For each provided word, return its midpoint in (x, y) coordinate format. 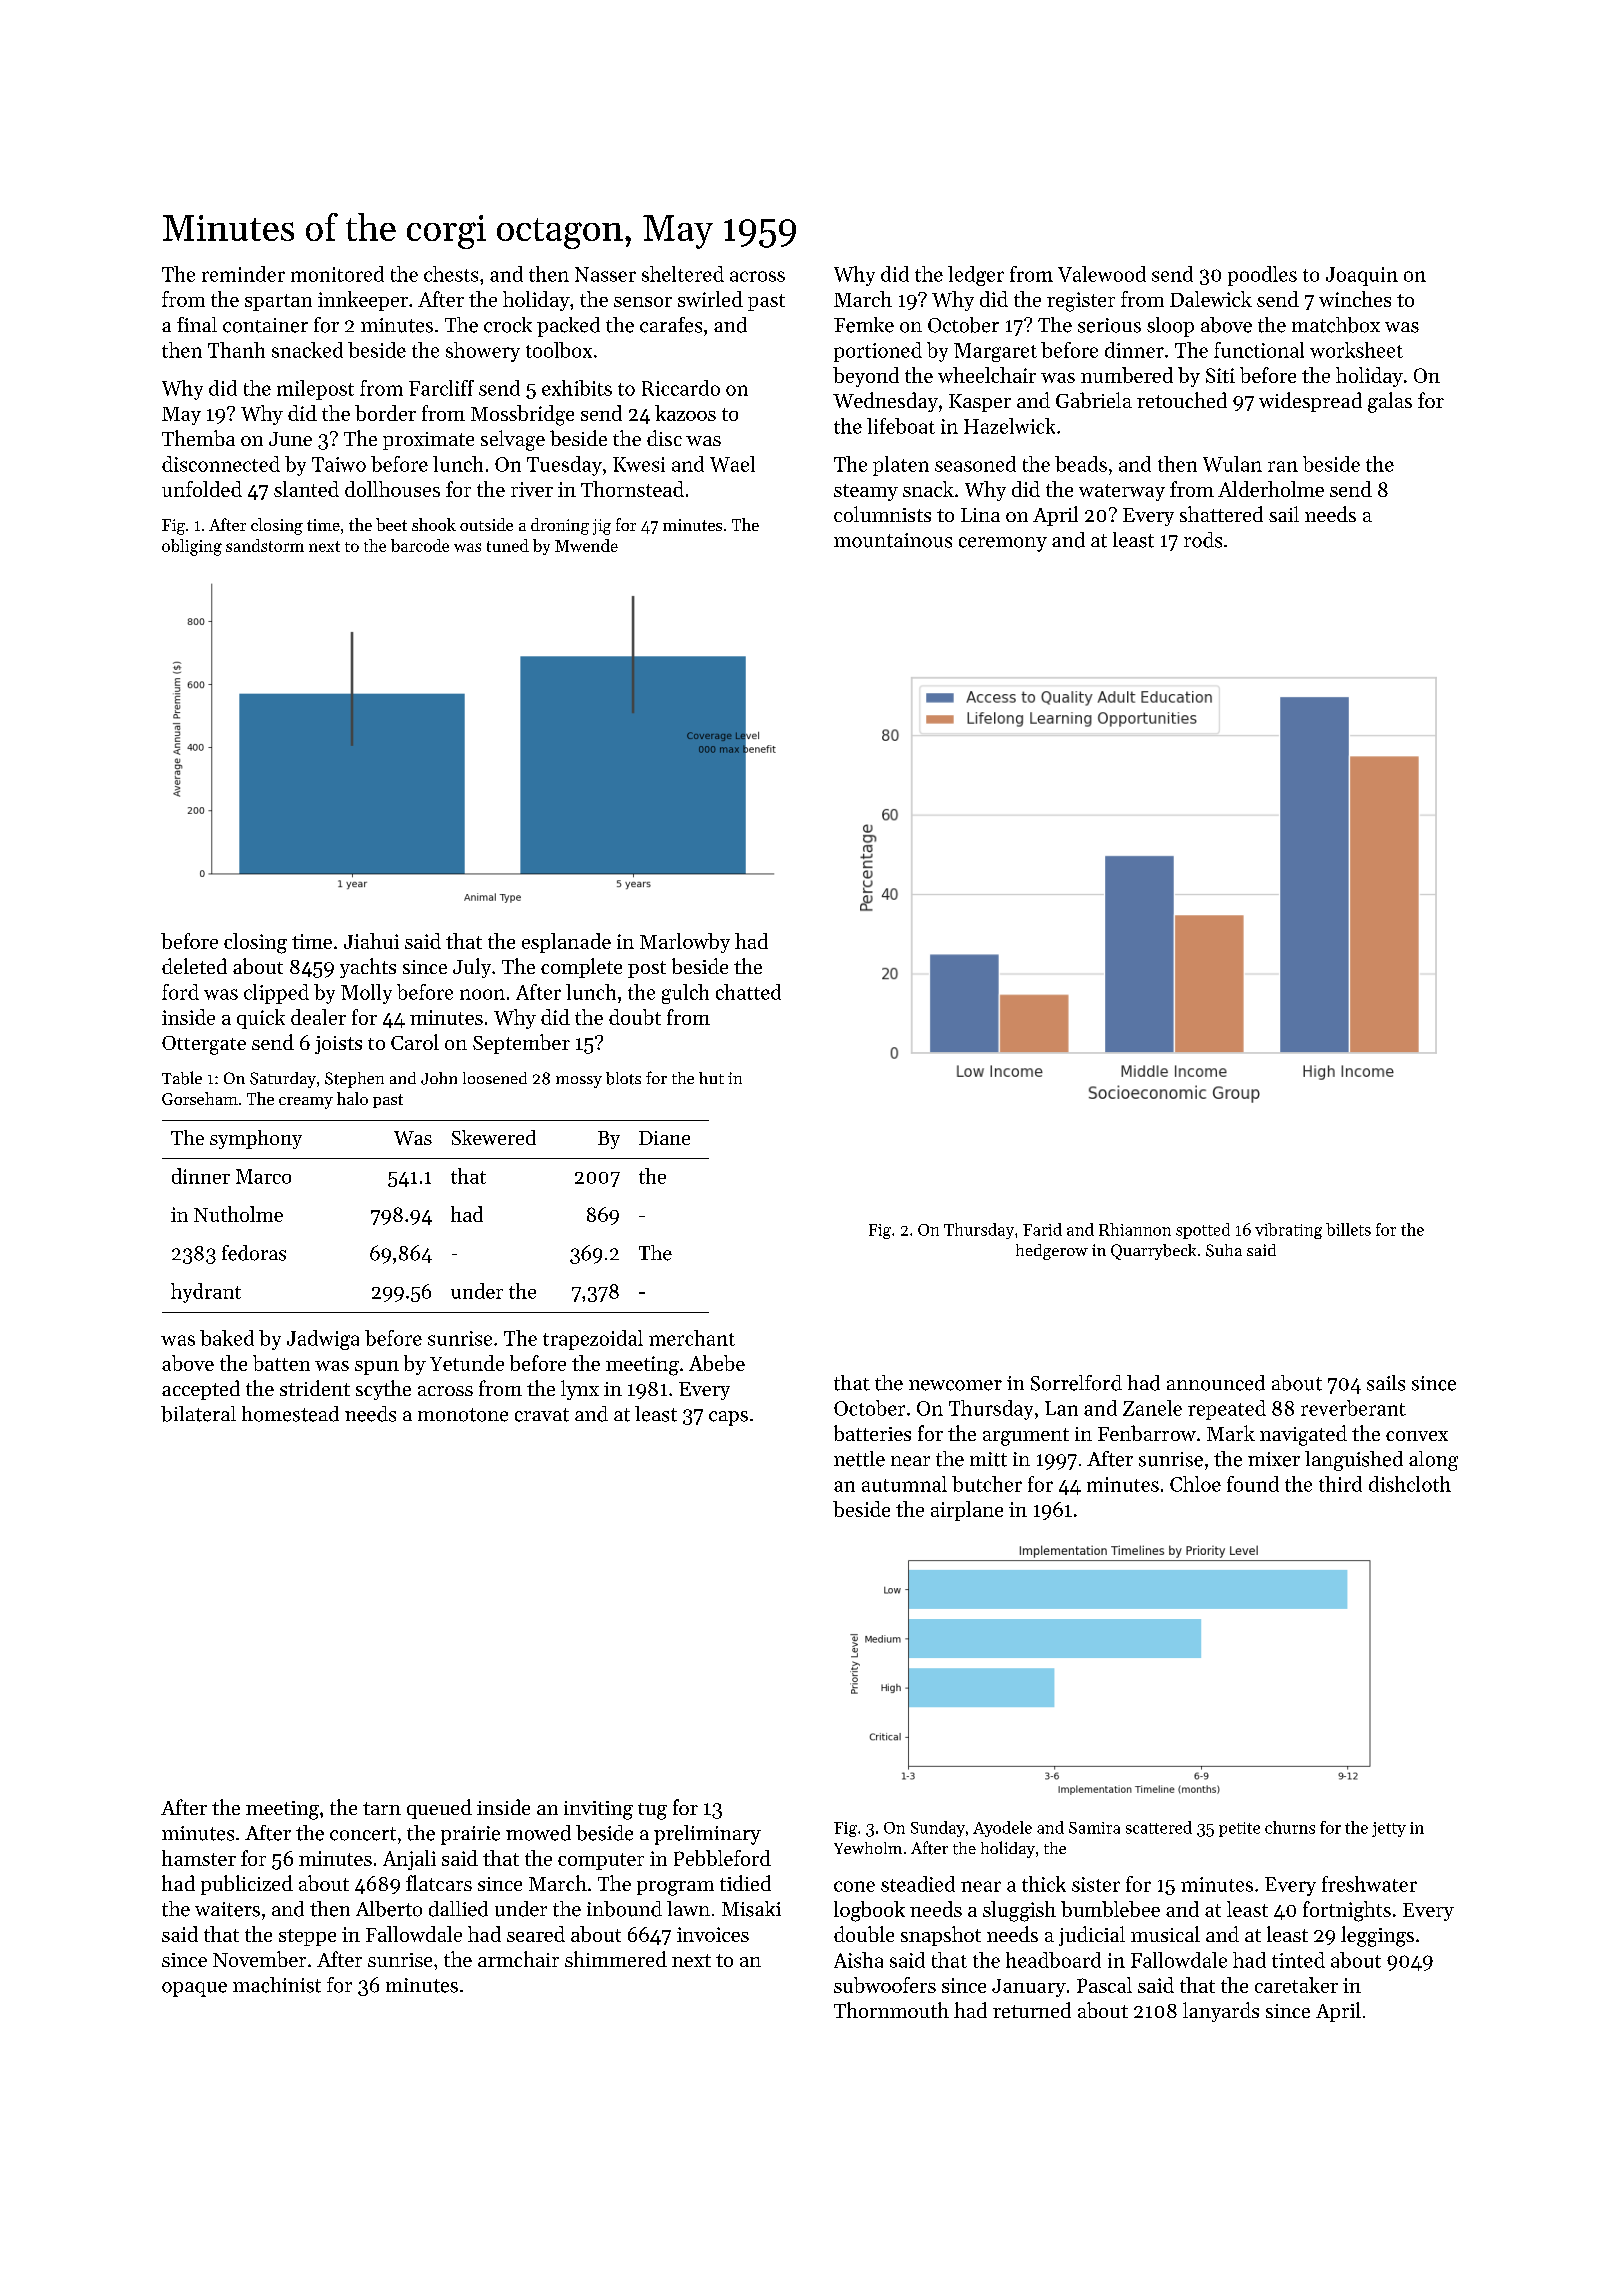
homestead (290, 1414)
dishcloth (1410, 1484)
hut (711, 1078)
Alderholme (1271, 489)
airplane (967, 1511)
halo (352, 1098)
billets (1348, 1229)
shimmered (616, 1959)
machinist (277, 1985)
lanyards (1221, 2012)
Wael (732, 464)
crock (508, 325)
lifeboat (901, 426)
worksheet (1356, 350)
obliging (192, 547)
